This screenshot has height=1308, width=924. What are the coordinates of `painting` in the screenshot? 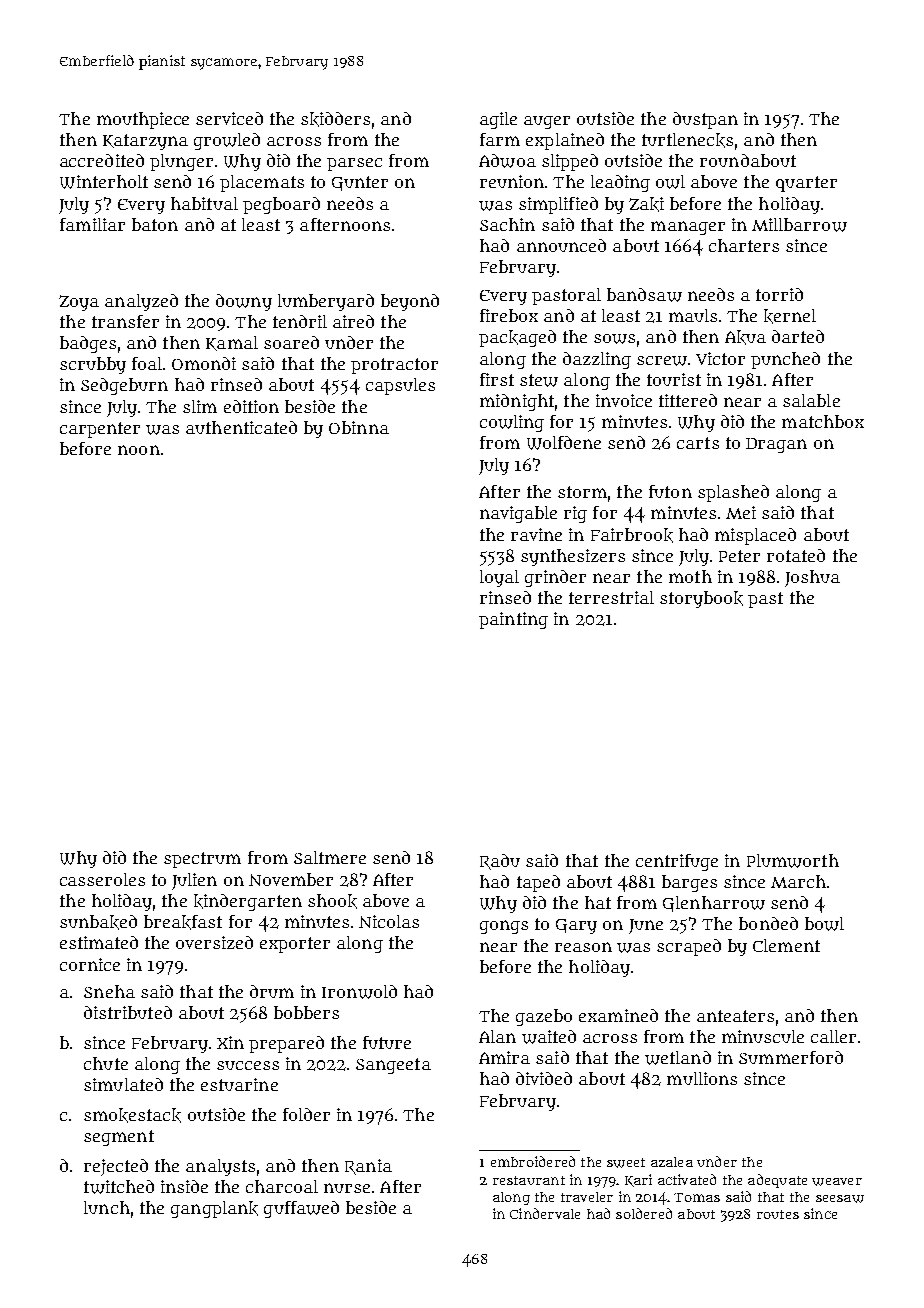 It's located at (513, 620).
